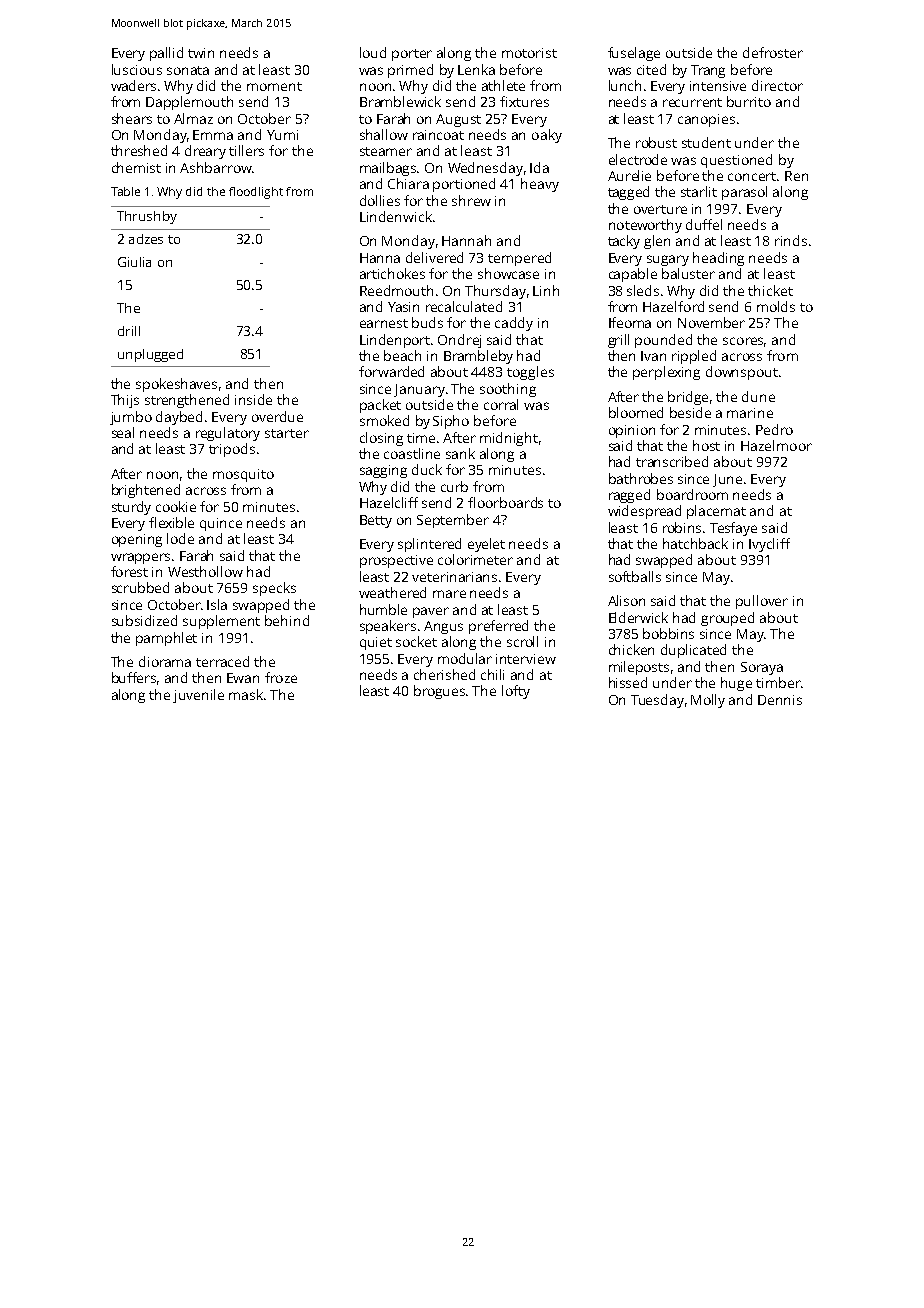  What do you see at coordinates (464, 185) in the page?
I see `portioned` at bounding box center [464, 185].
